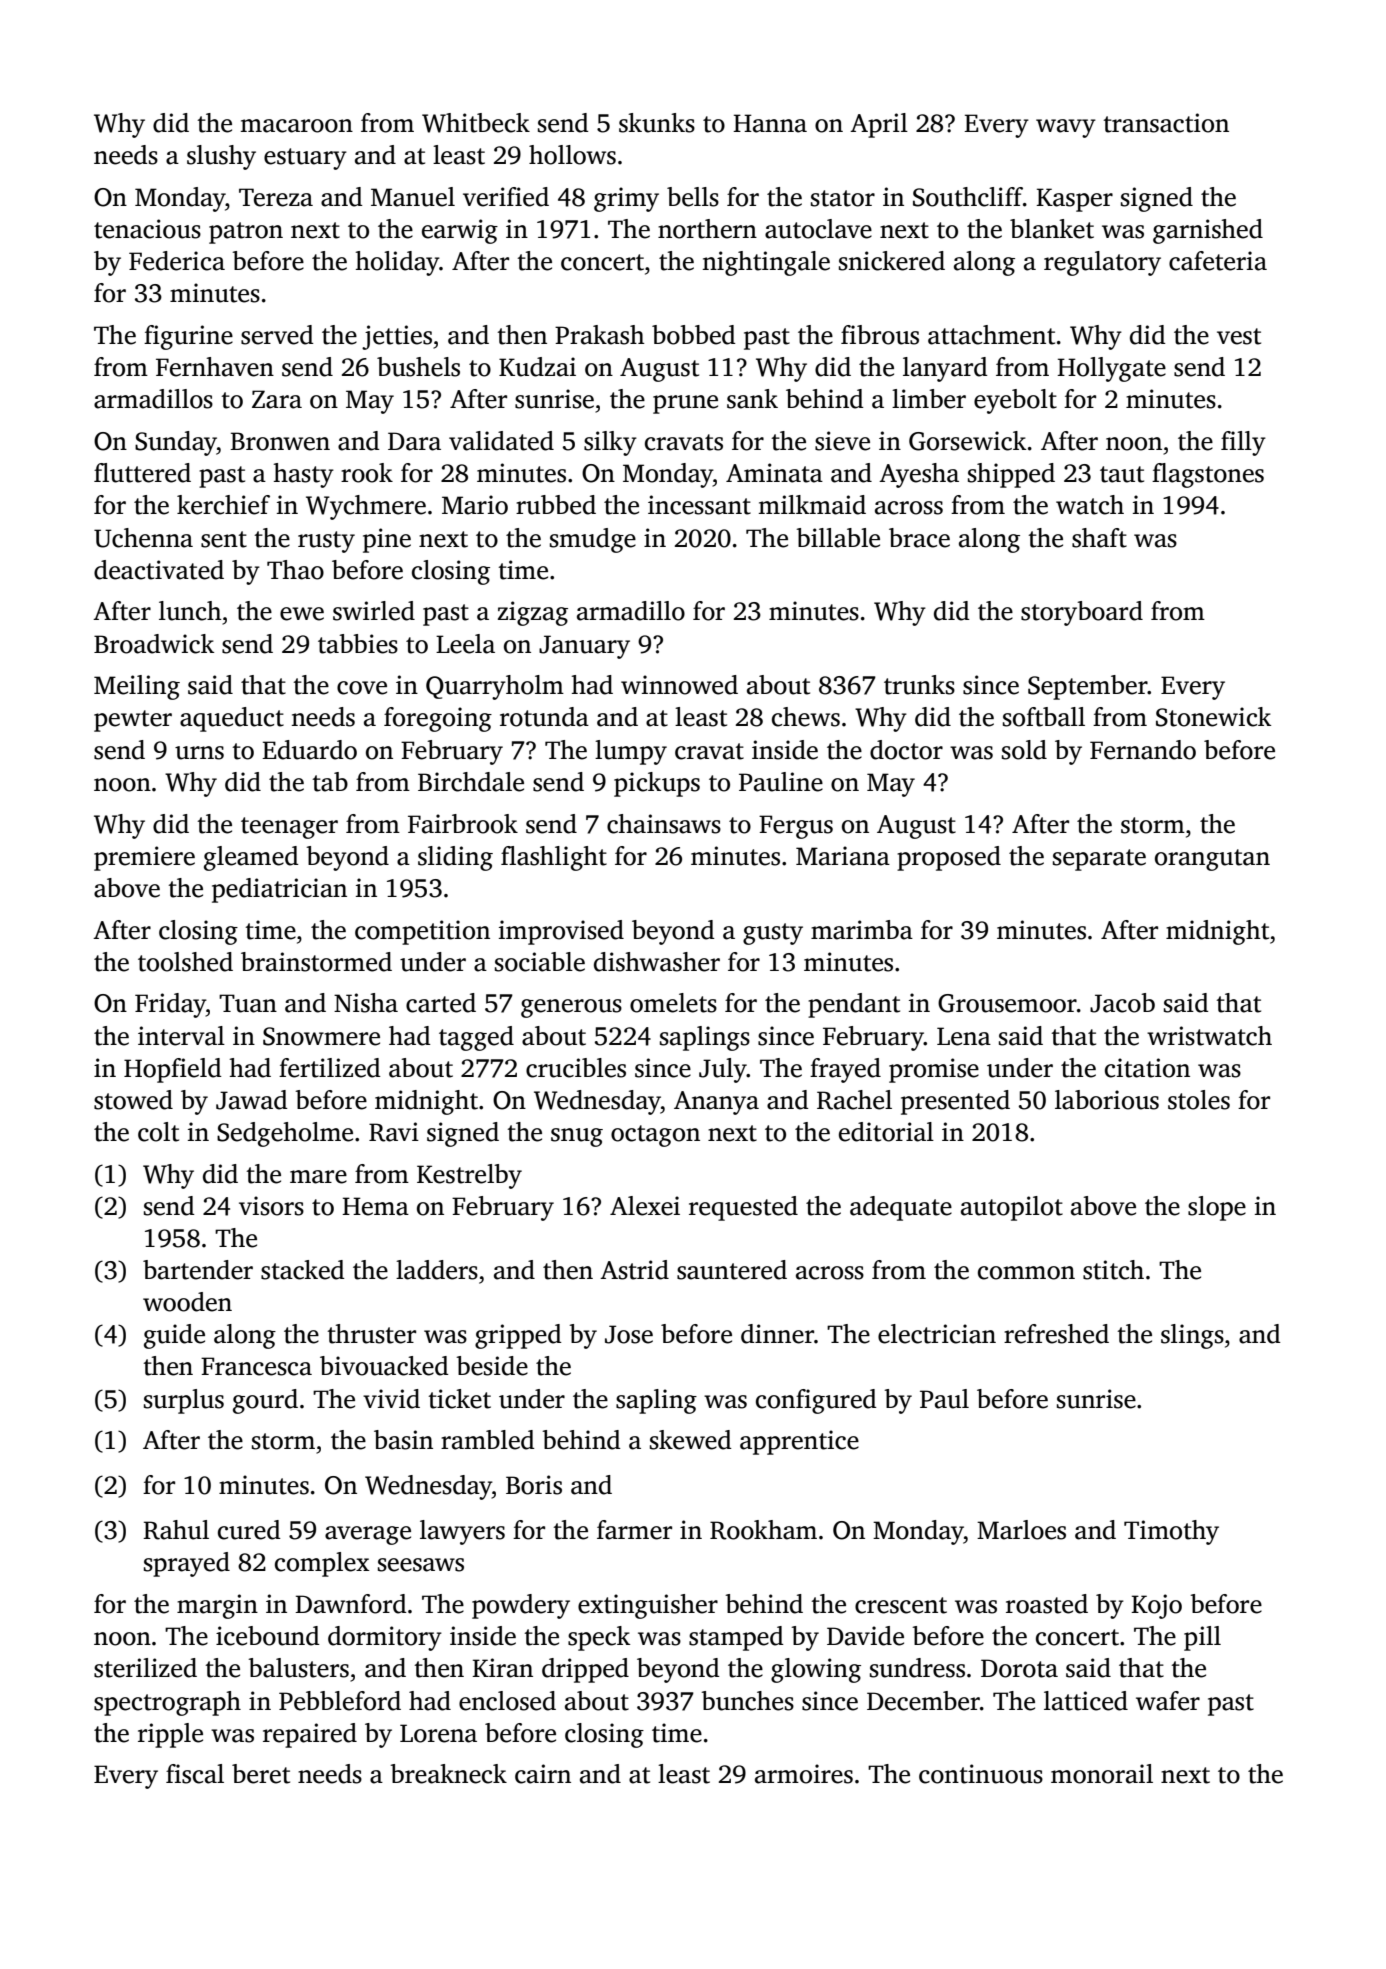  Describe the element at coordinates (310, 1735) in the page. I see `repaired` at that location.
